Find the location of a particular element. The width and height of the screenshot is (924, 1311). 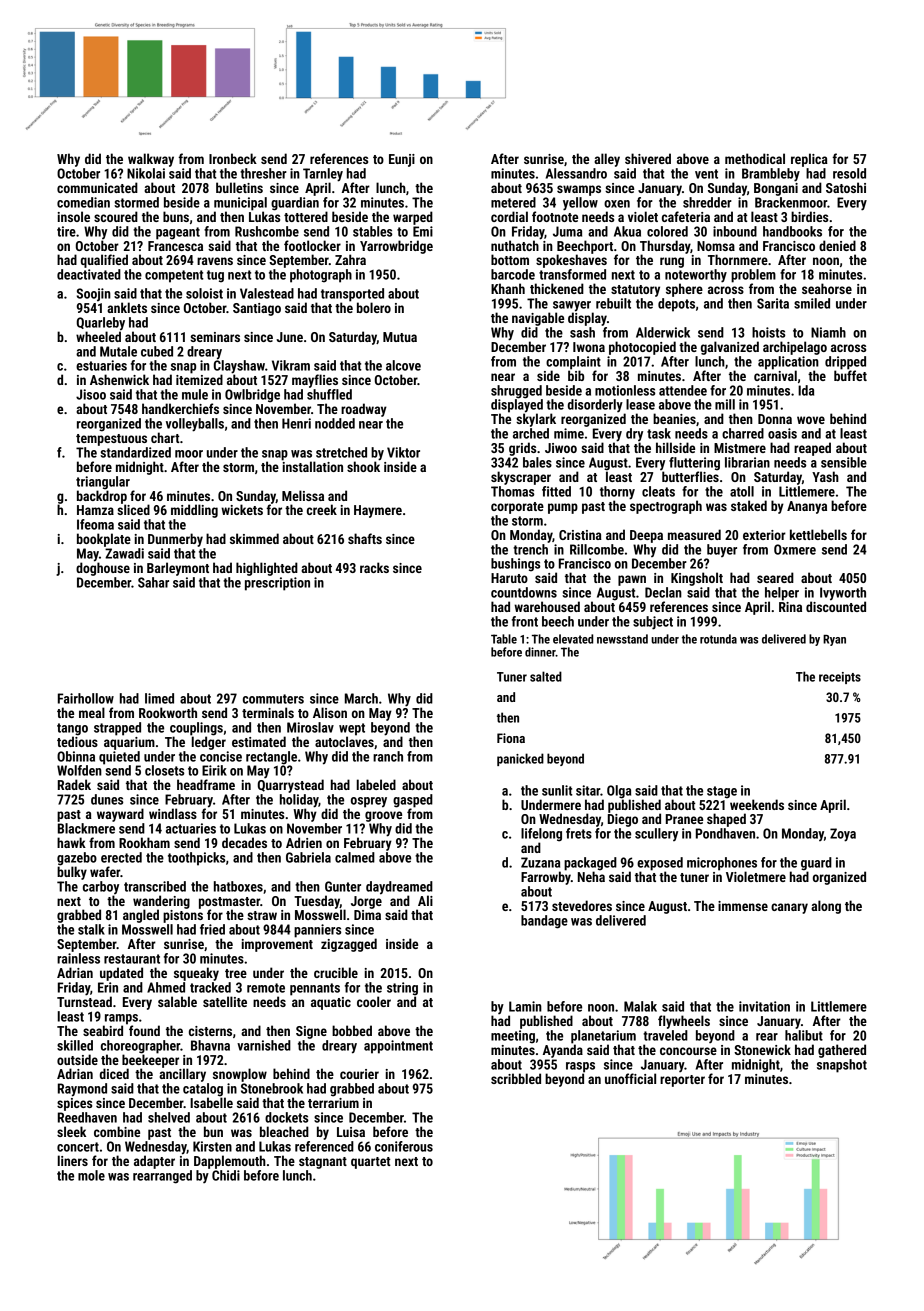

receipts is located at coordinates (840, 678).
